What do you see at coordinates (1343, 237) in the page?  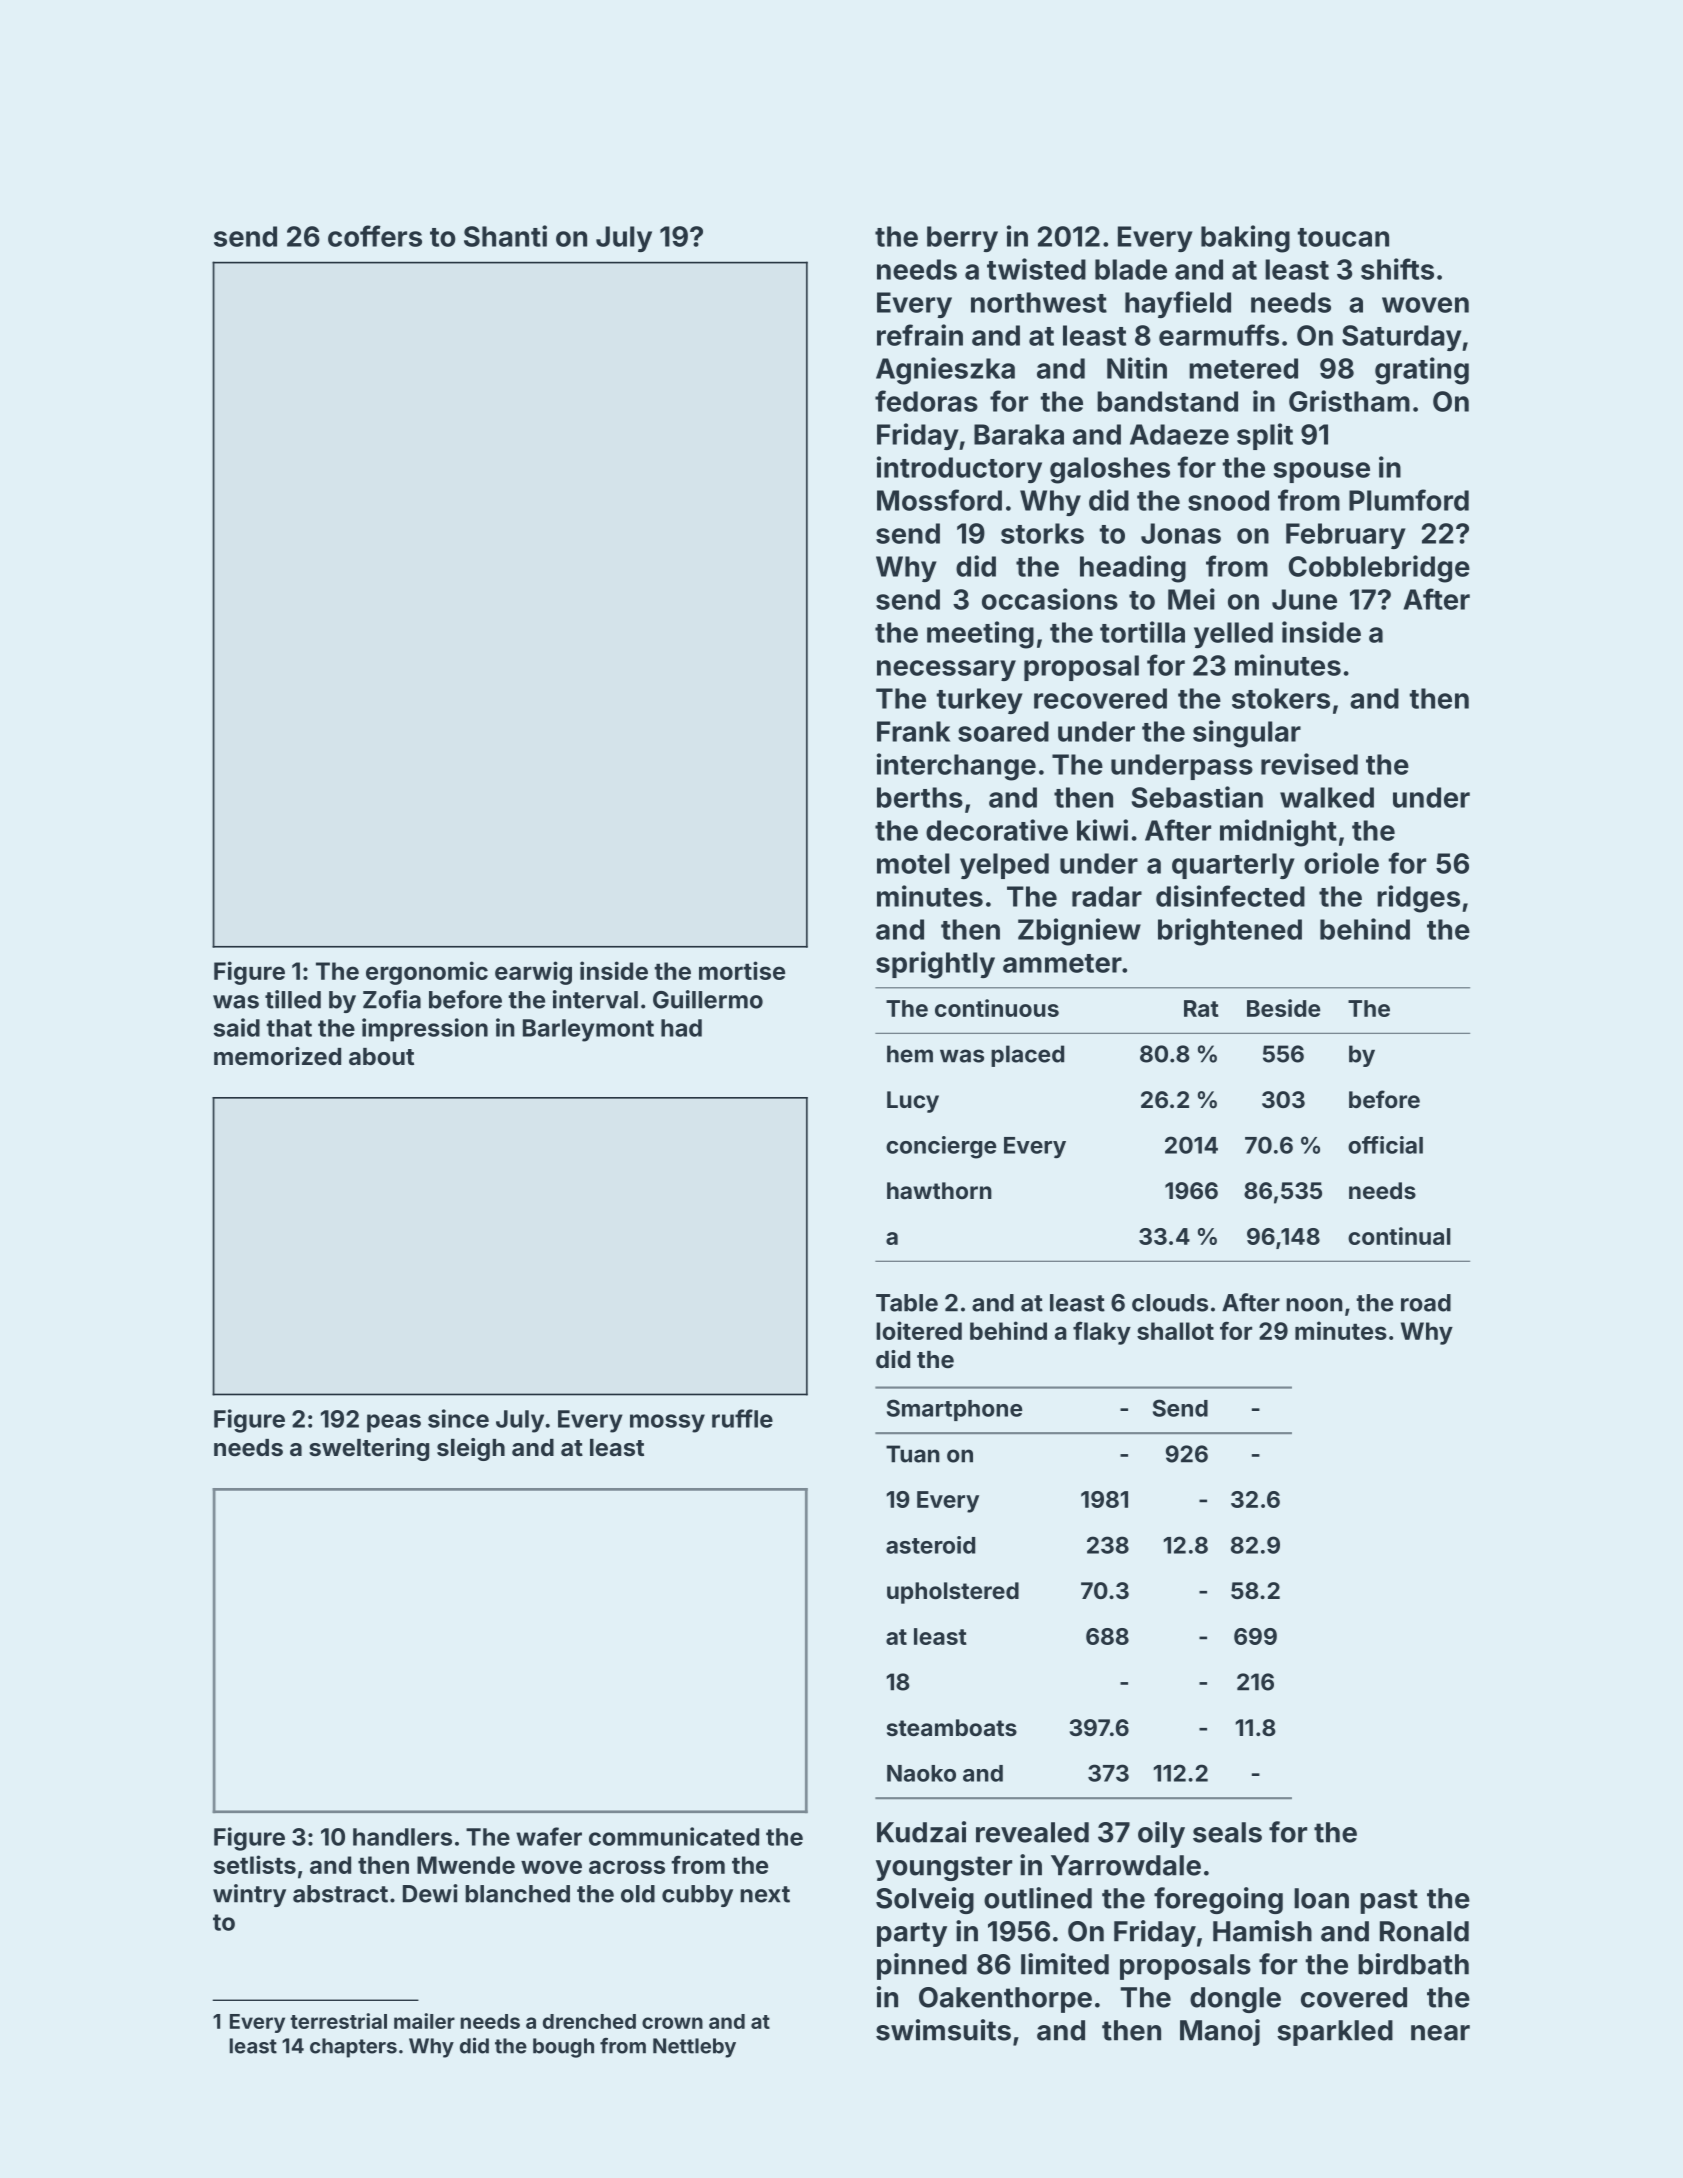 I see `toucan` at bounding box center [1343, 237].
